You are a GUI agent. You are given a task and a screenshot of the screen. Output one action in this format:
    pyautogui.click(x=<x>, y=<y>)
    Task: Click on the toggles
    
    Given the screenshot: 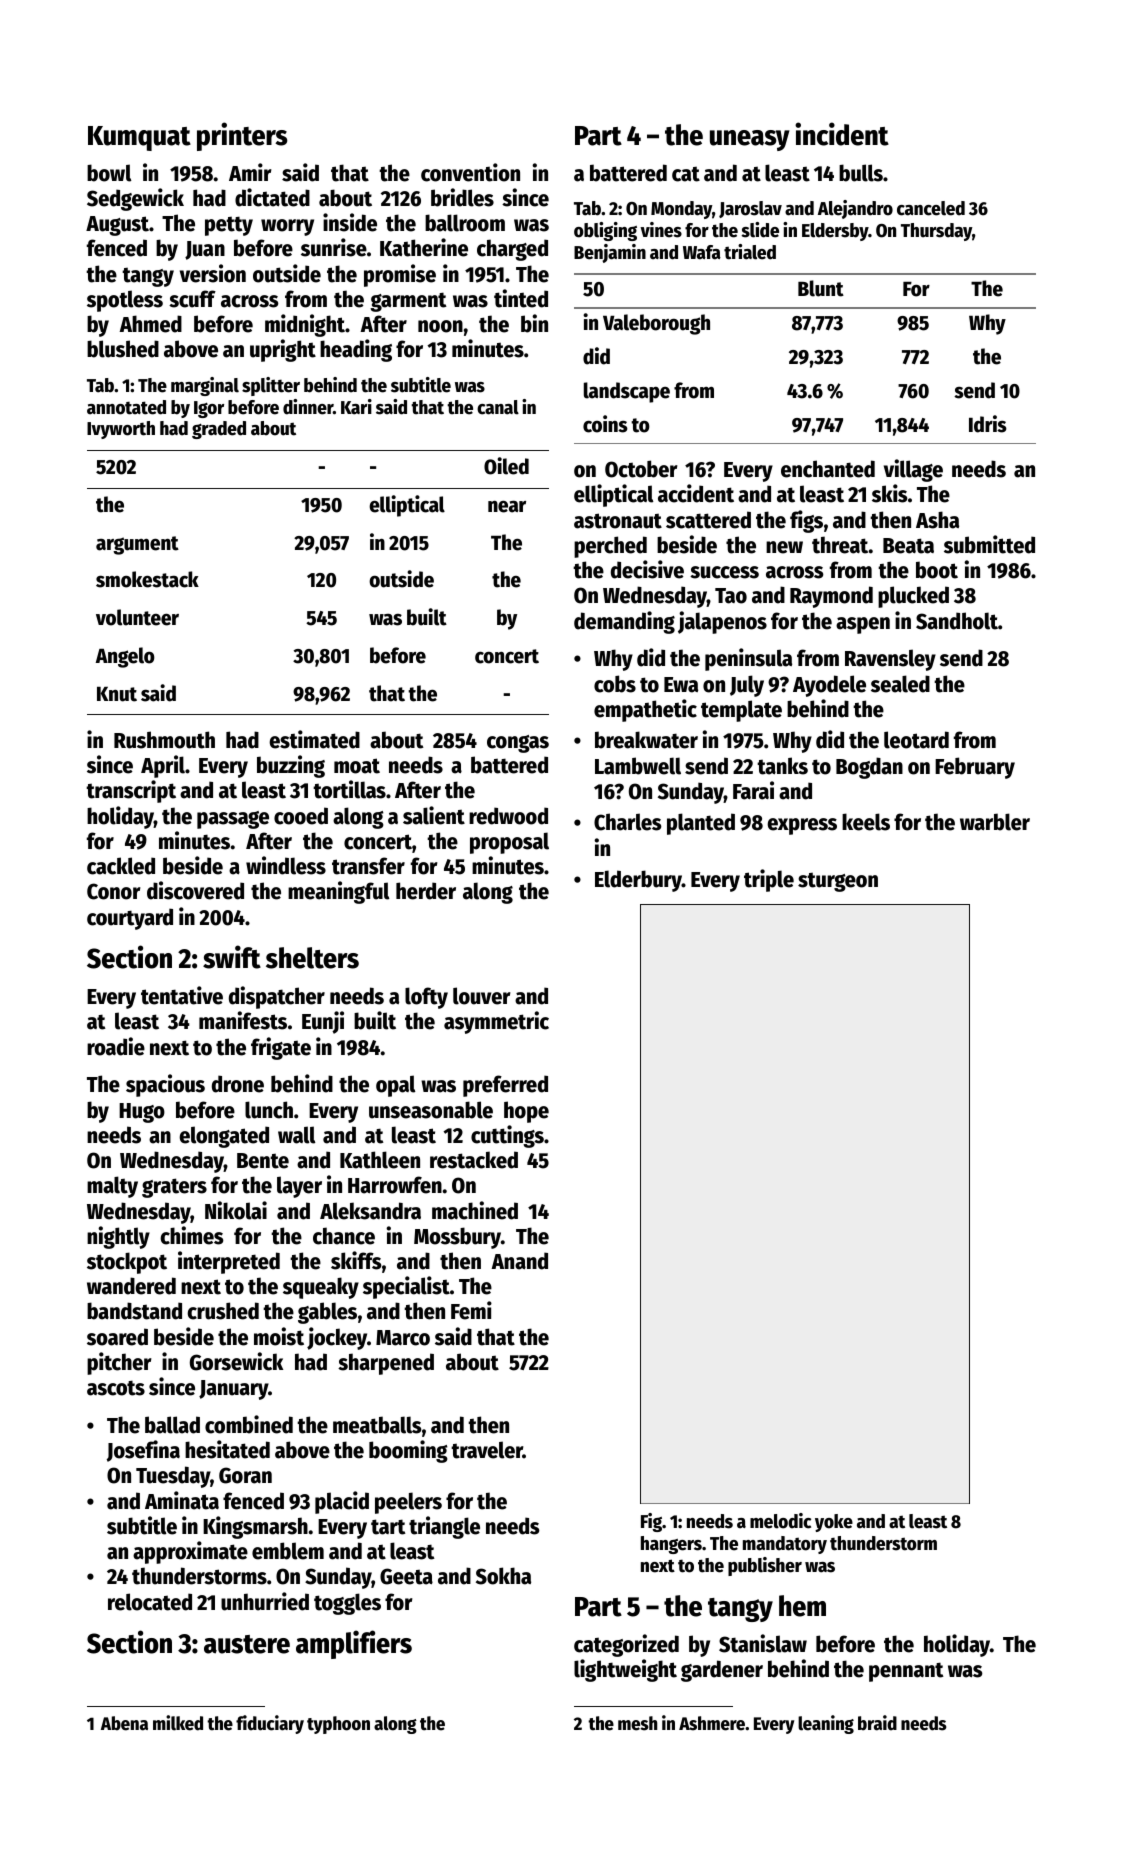 What is the action you would take?
    pyautogui.click(x=347, y=1604)
